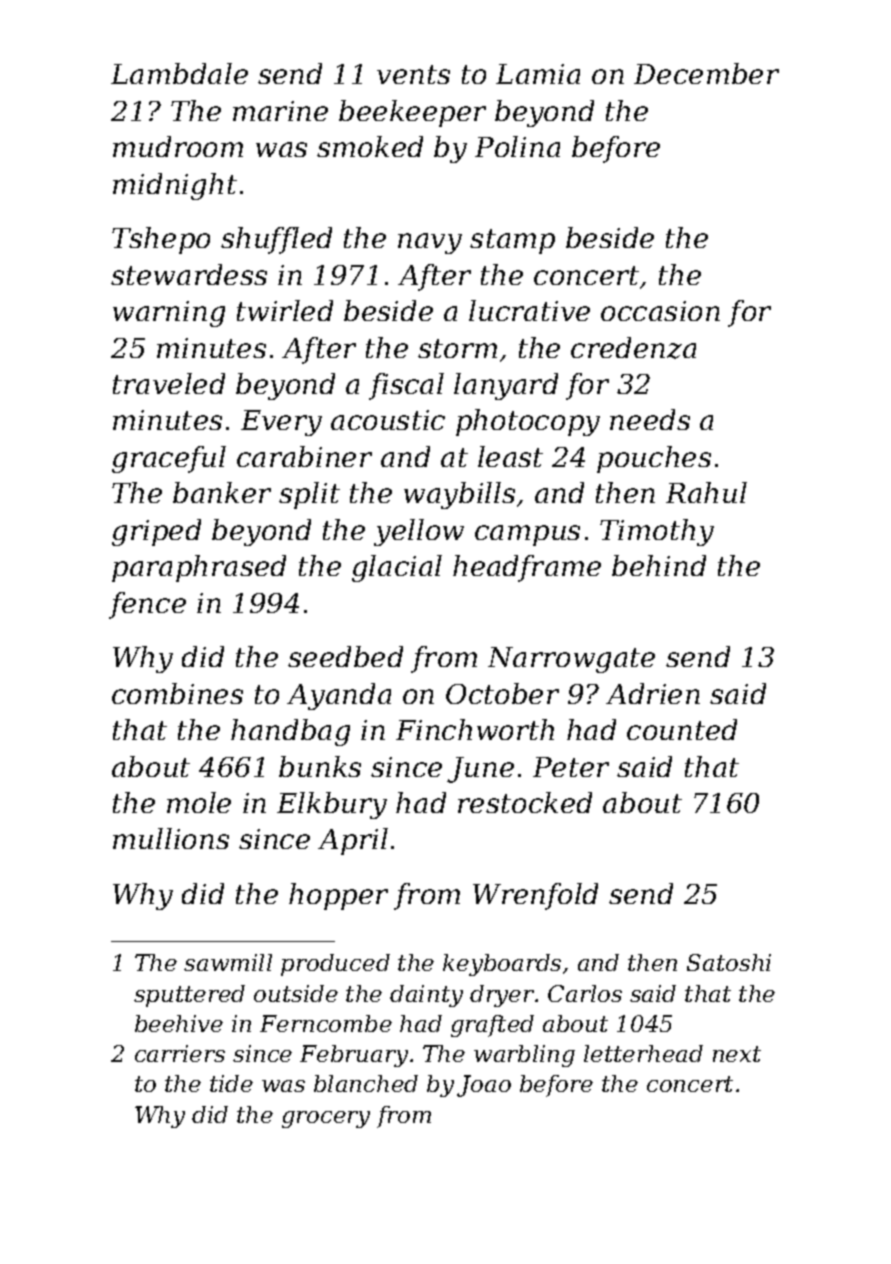  What do you see at coordinates (653, 693) in the screenshot?
I see `Adrien` at bounding box center [653, 693].
